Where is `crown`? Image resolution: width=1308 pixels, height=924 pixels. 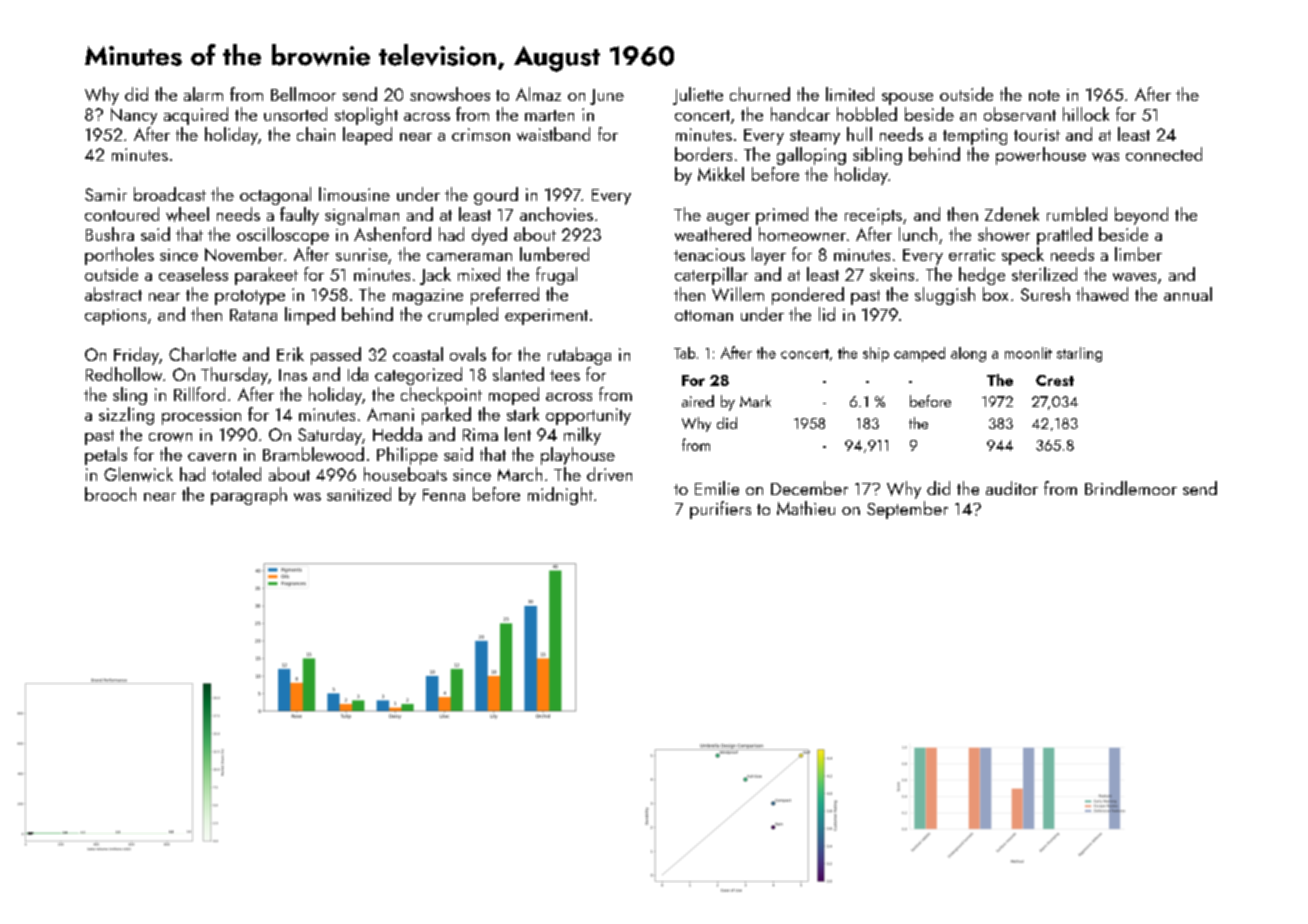
crown is located at coordinates (170, 437).
